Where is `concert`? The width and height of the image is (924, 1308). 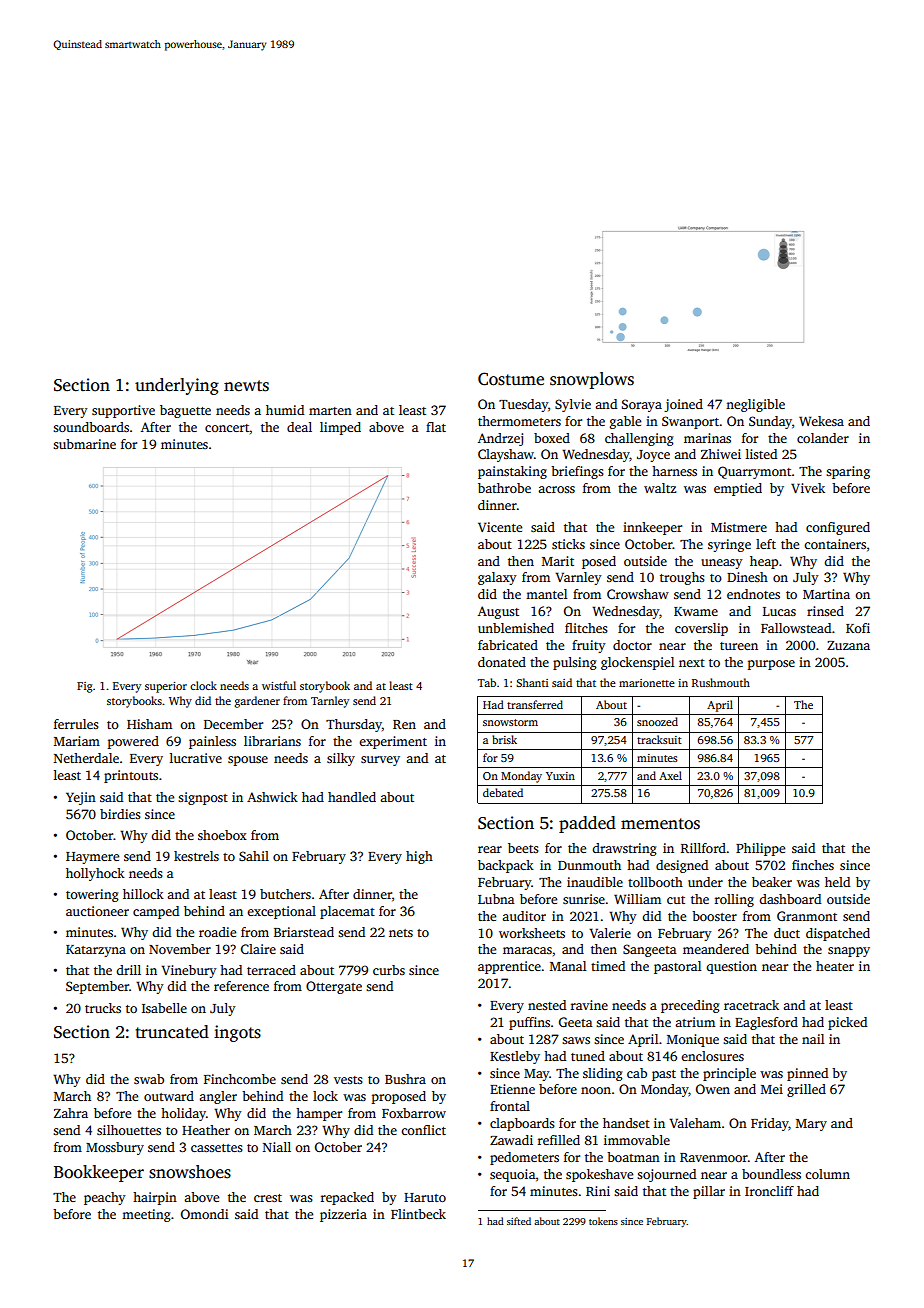
concert is located at coordinates (227, 428).
